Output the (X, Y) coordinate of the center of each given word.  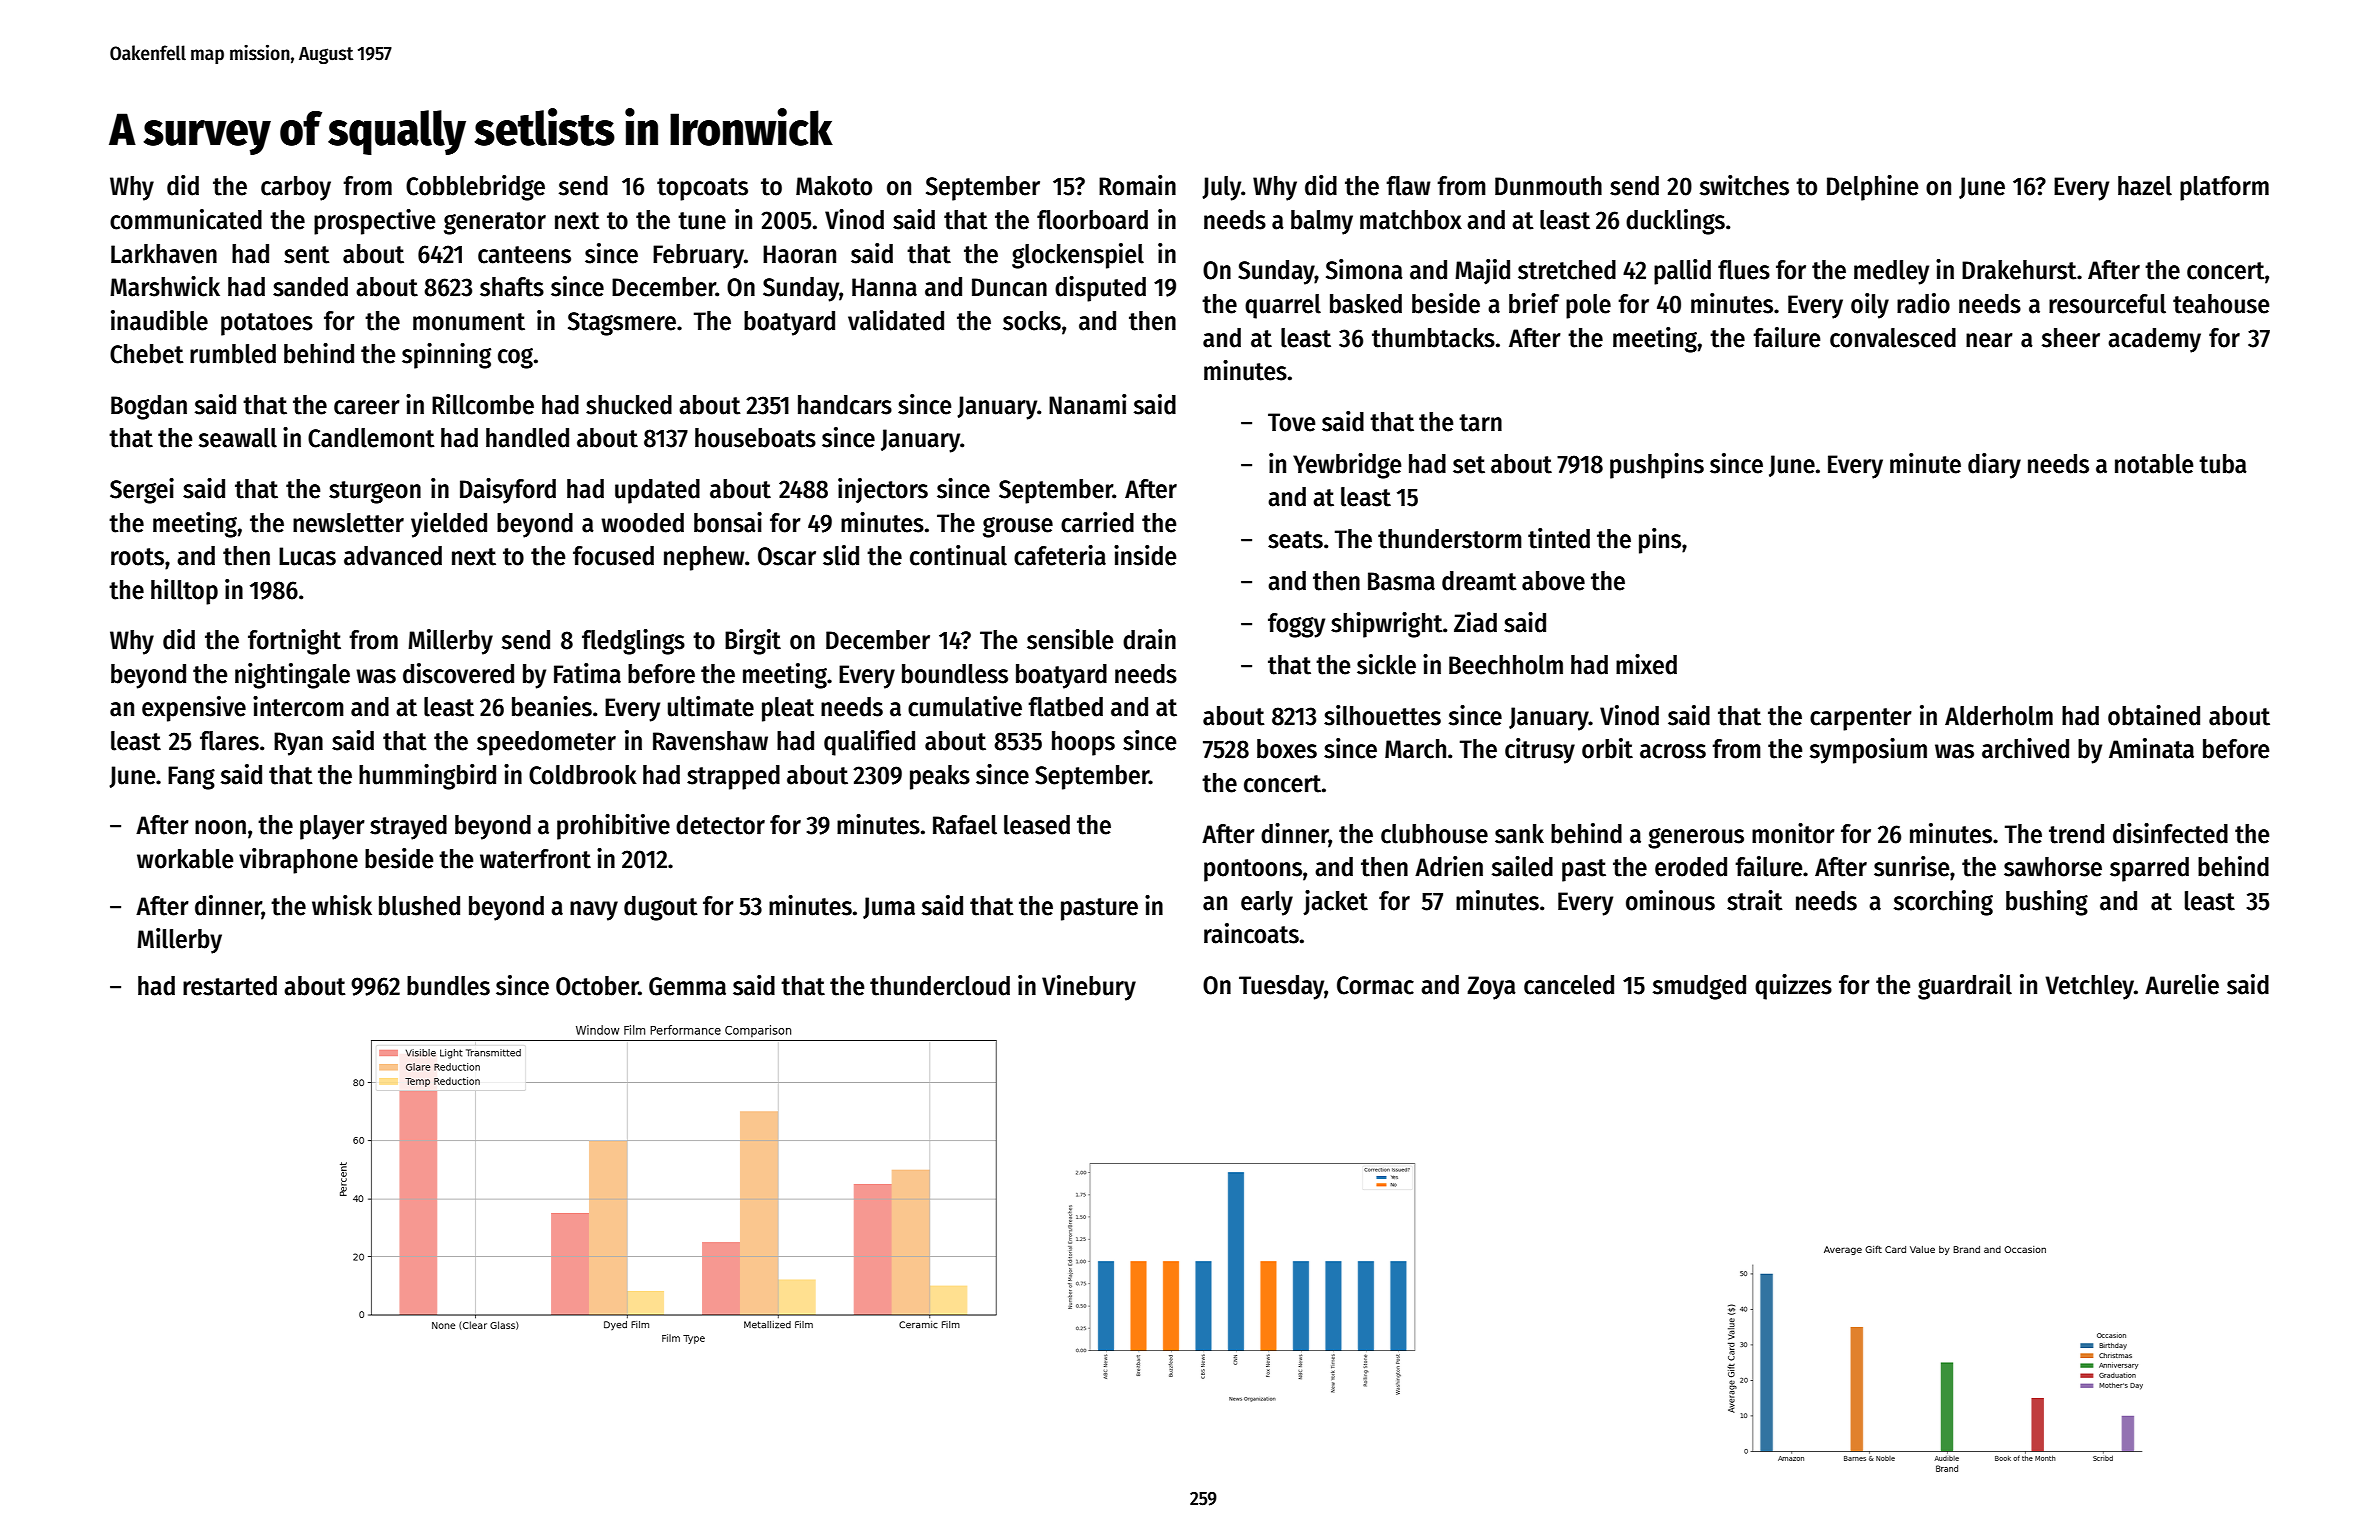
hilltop (184, 592)
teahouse (2221, 304)
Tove (1292, 422)
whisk (342, 905)
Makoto (834, 186)
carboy (296, 188)
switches (1744, 185)
